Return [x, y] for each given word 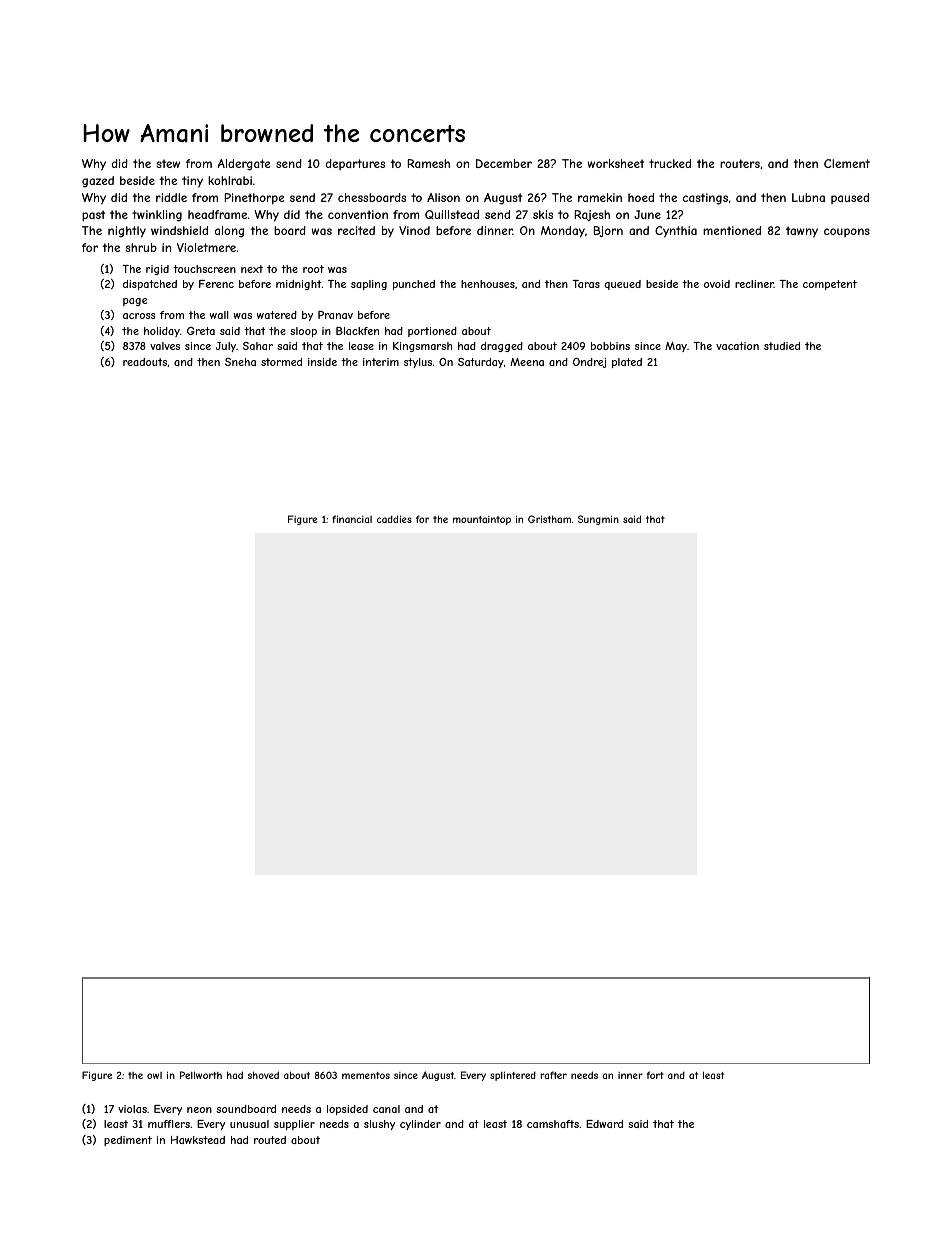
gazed [98, 182]
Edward [604, 1124]
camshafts [553, 1124]
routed [270, 1140]
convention [358, 214]
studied [782, 346]
